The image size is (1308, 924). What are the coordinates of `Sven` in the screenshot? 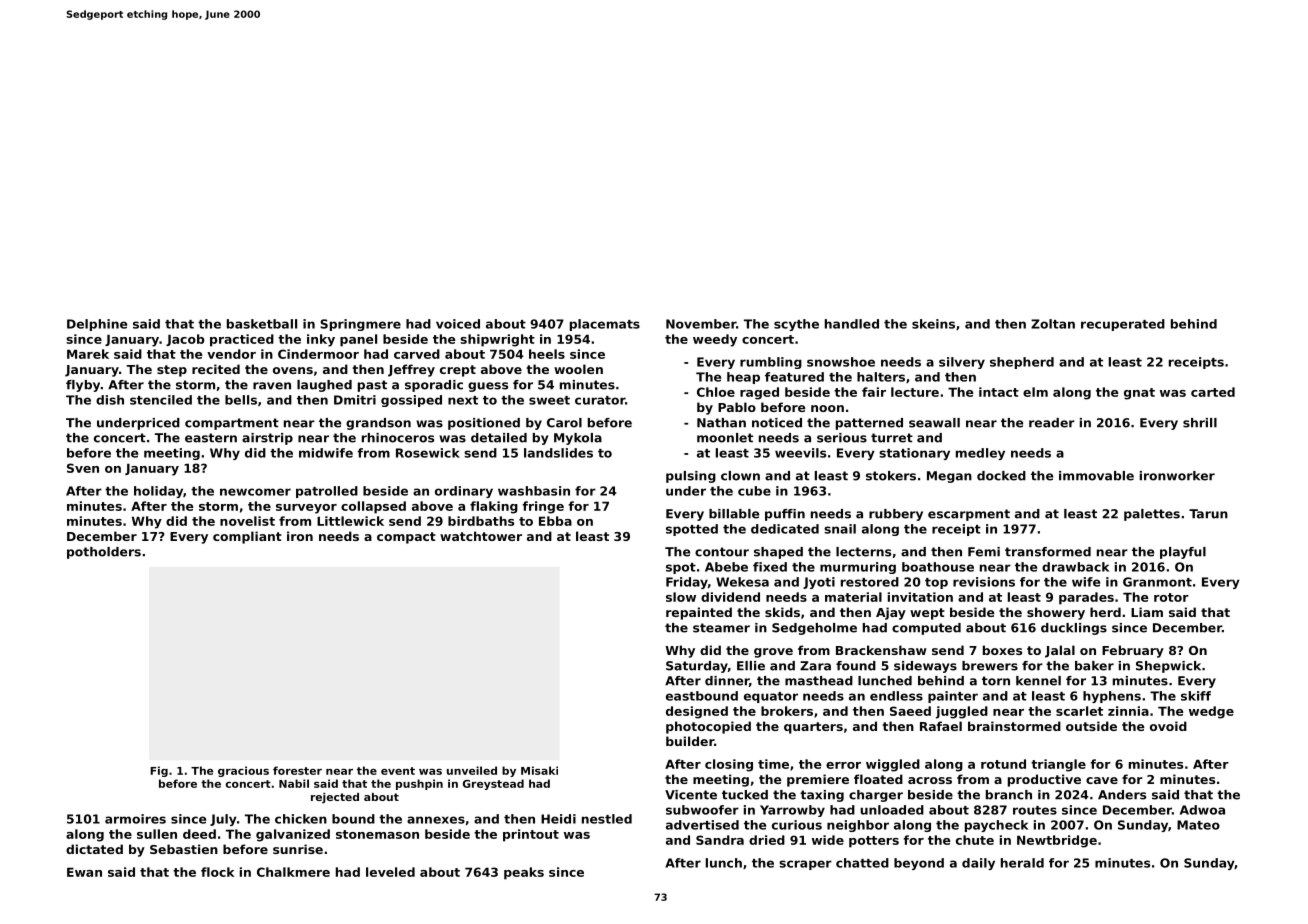 It's located at (83, 468).
